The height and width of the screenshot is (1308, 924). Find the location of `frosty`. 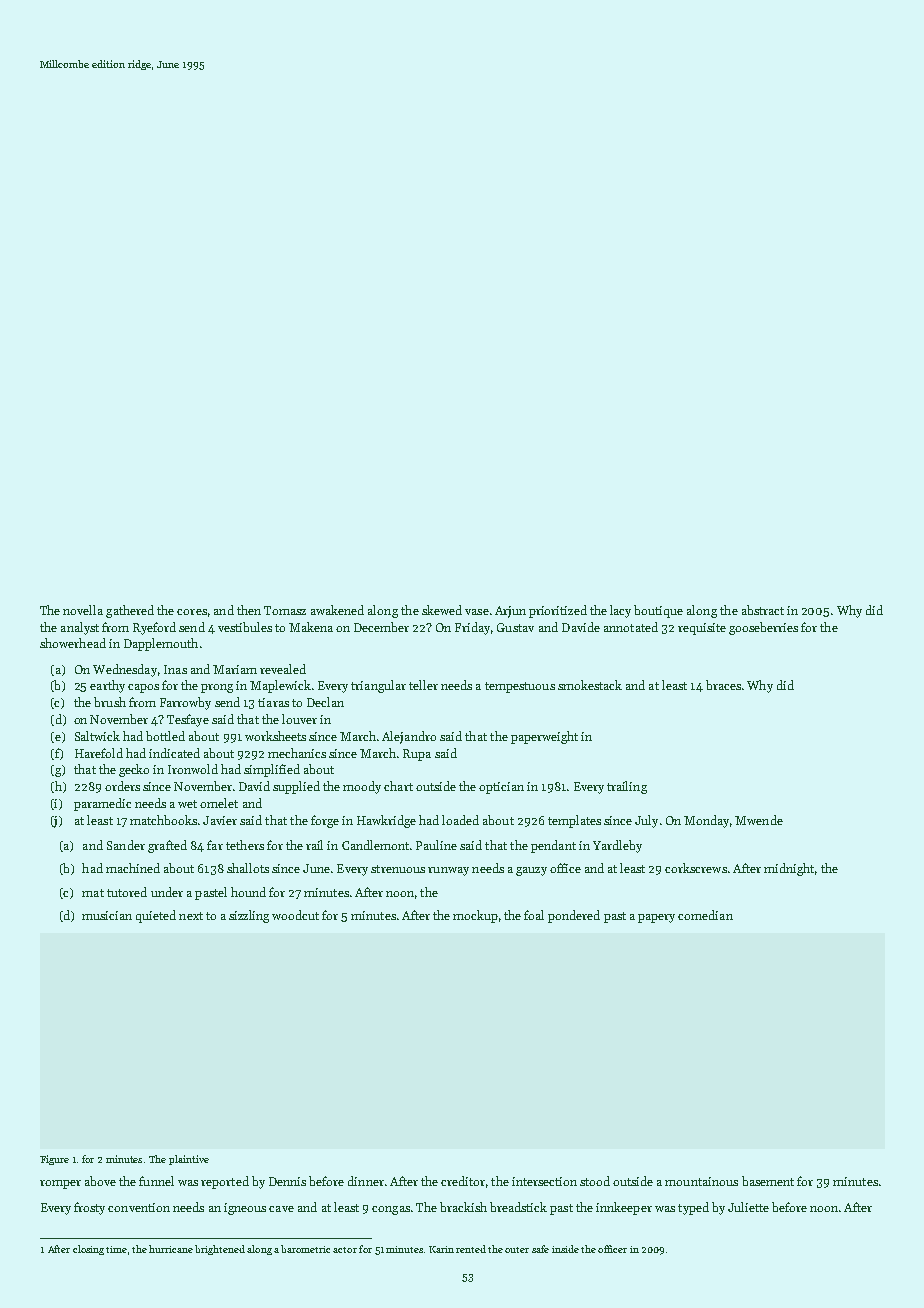

frosty is located at coordinates (89, 1208).
